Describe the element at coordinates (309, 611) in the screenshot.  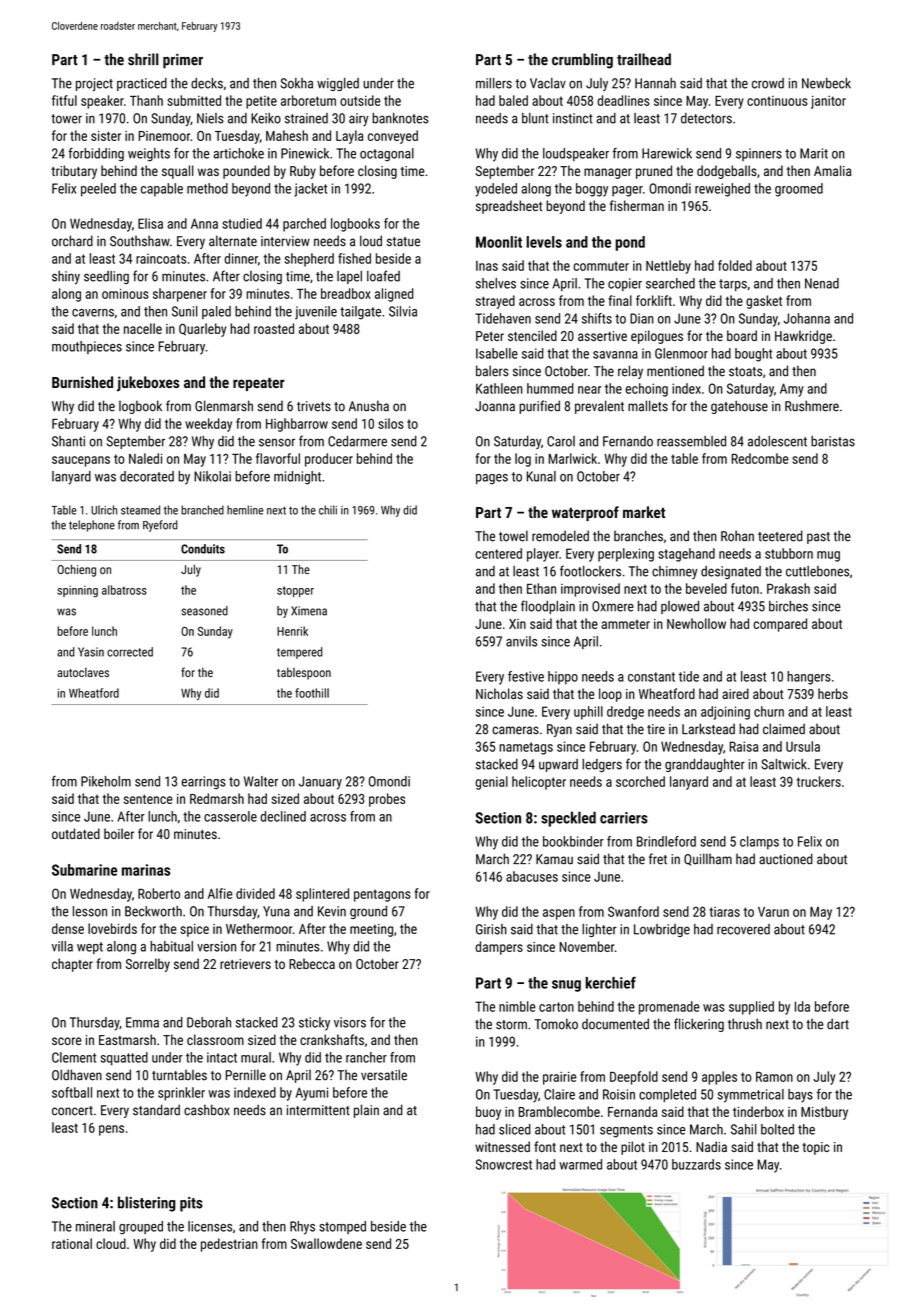
I see `Ximena` at that location.
